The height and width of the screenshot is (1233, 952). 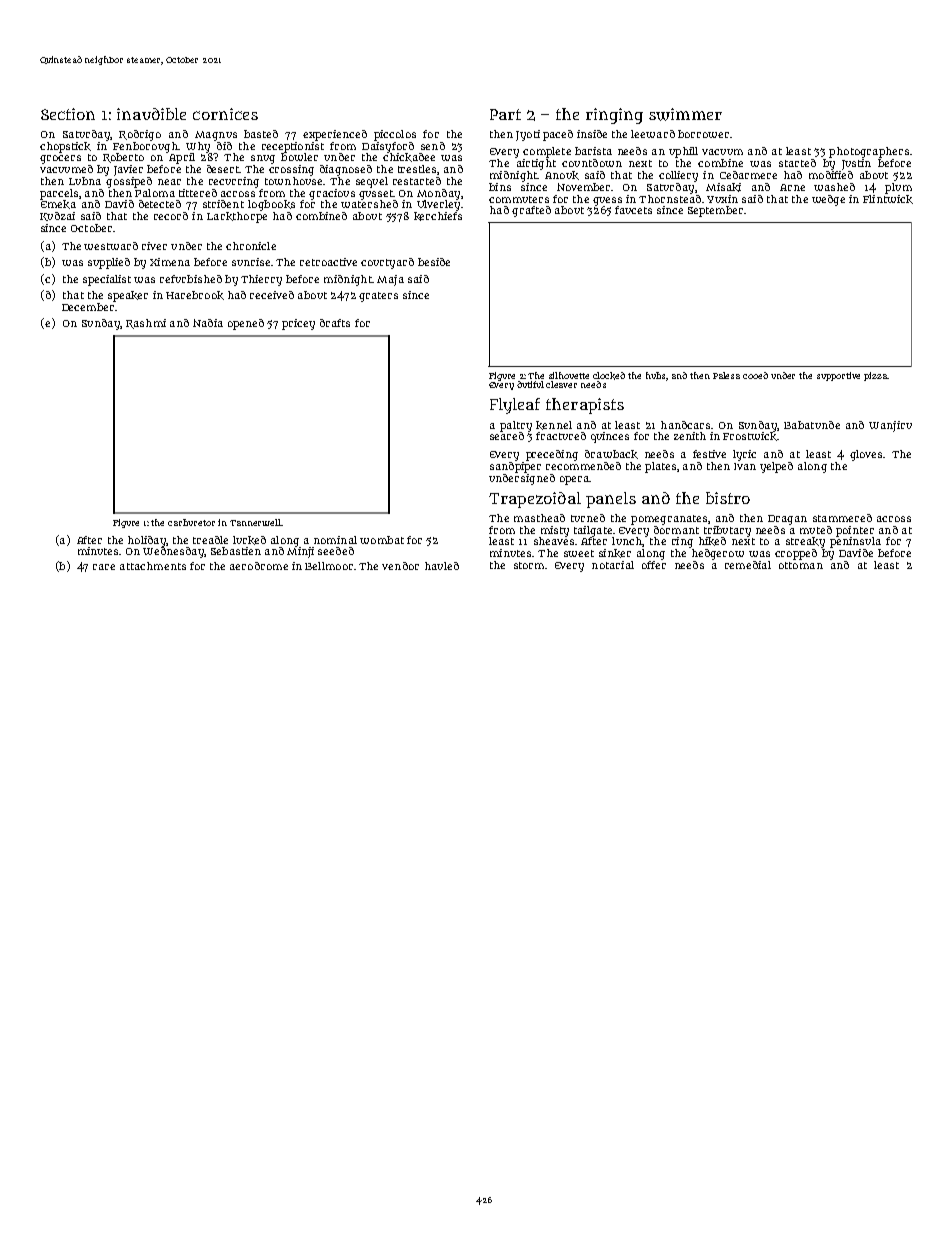 I want to click on photographers, so click(x=869, y=152).
